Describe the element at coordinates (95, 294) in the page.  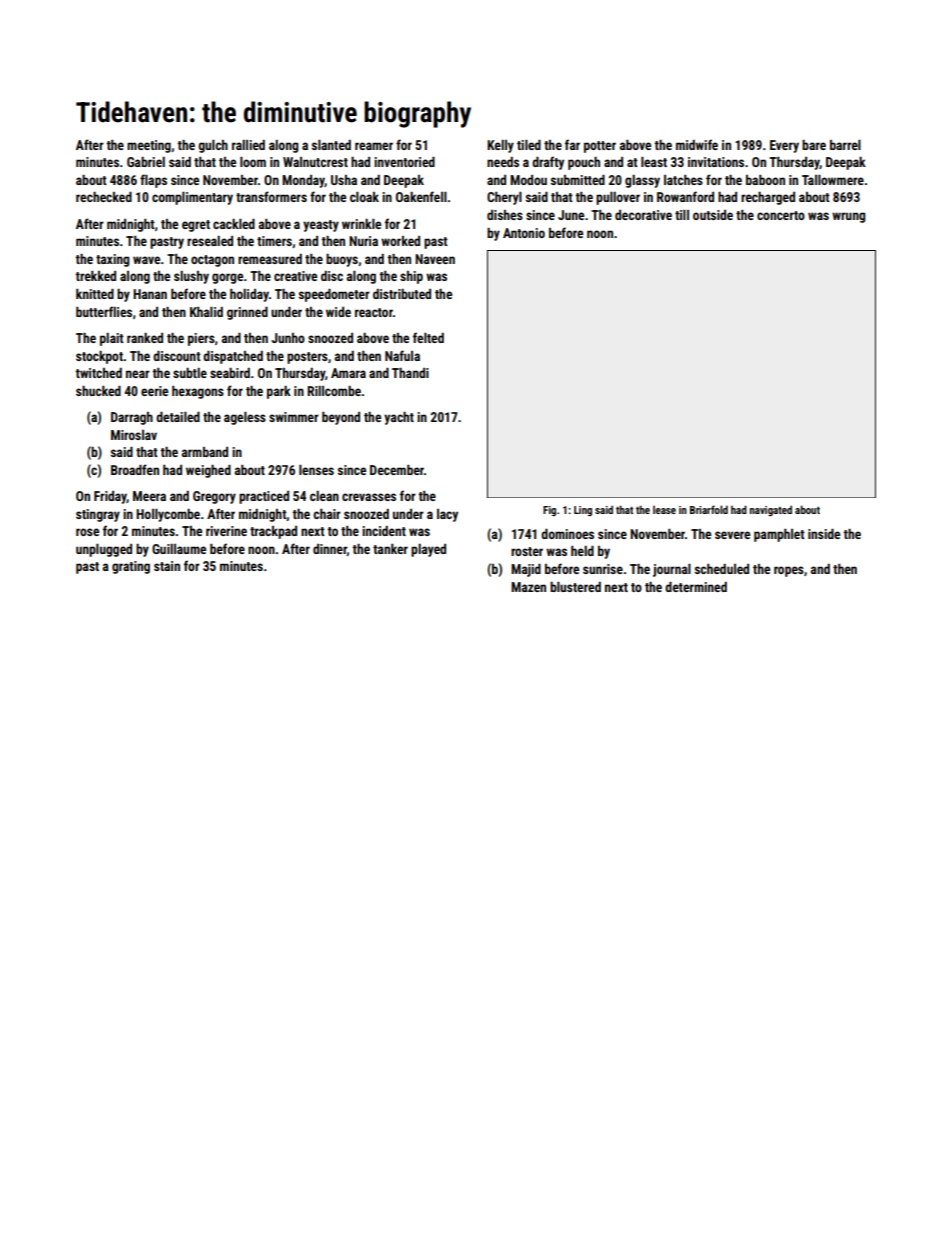
I see `knitted` at that location.
